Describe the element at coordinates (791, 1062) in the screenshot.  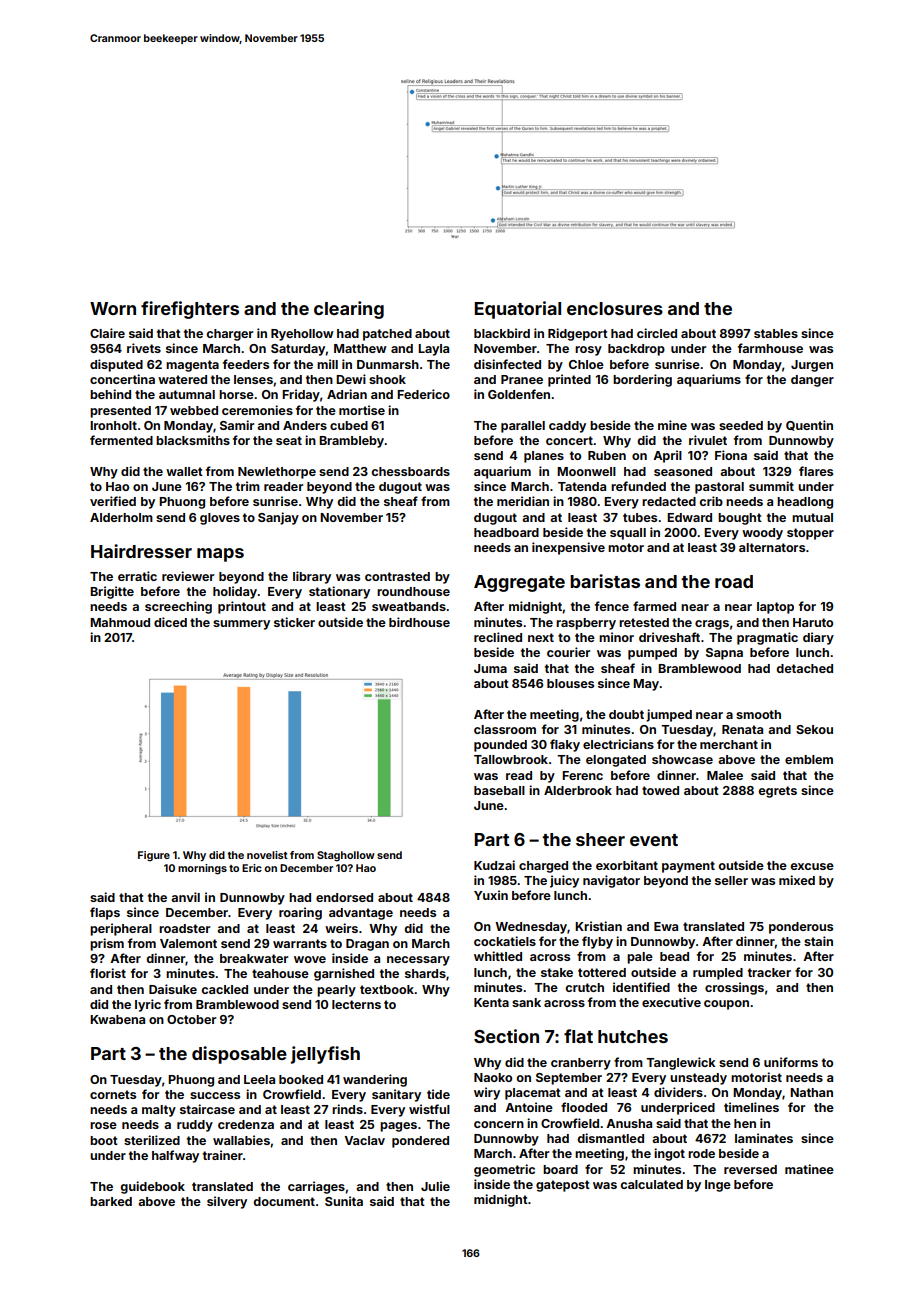
I see `uniforms` at that location.
